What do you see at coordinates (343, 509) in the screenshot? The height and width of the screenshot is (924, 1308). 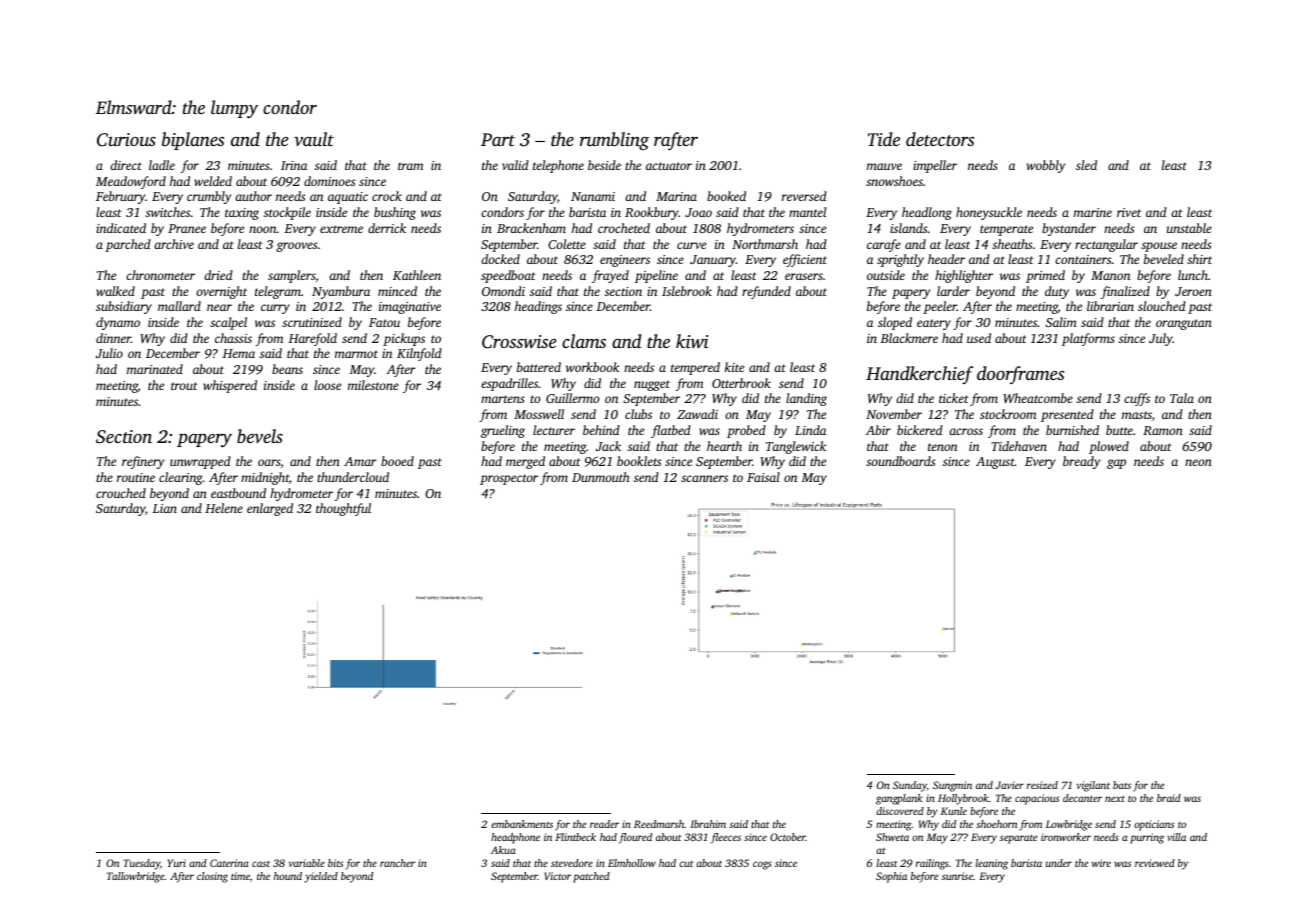 I see `thoughtful` at bounding box center [343, 509].
